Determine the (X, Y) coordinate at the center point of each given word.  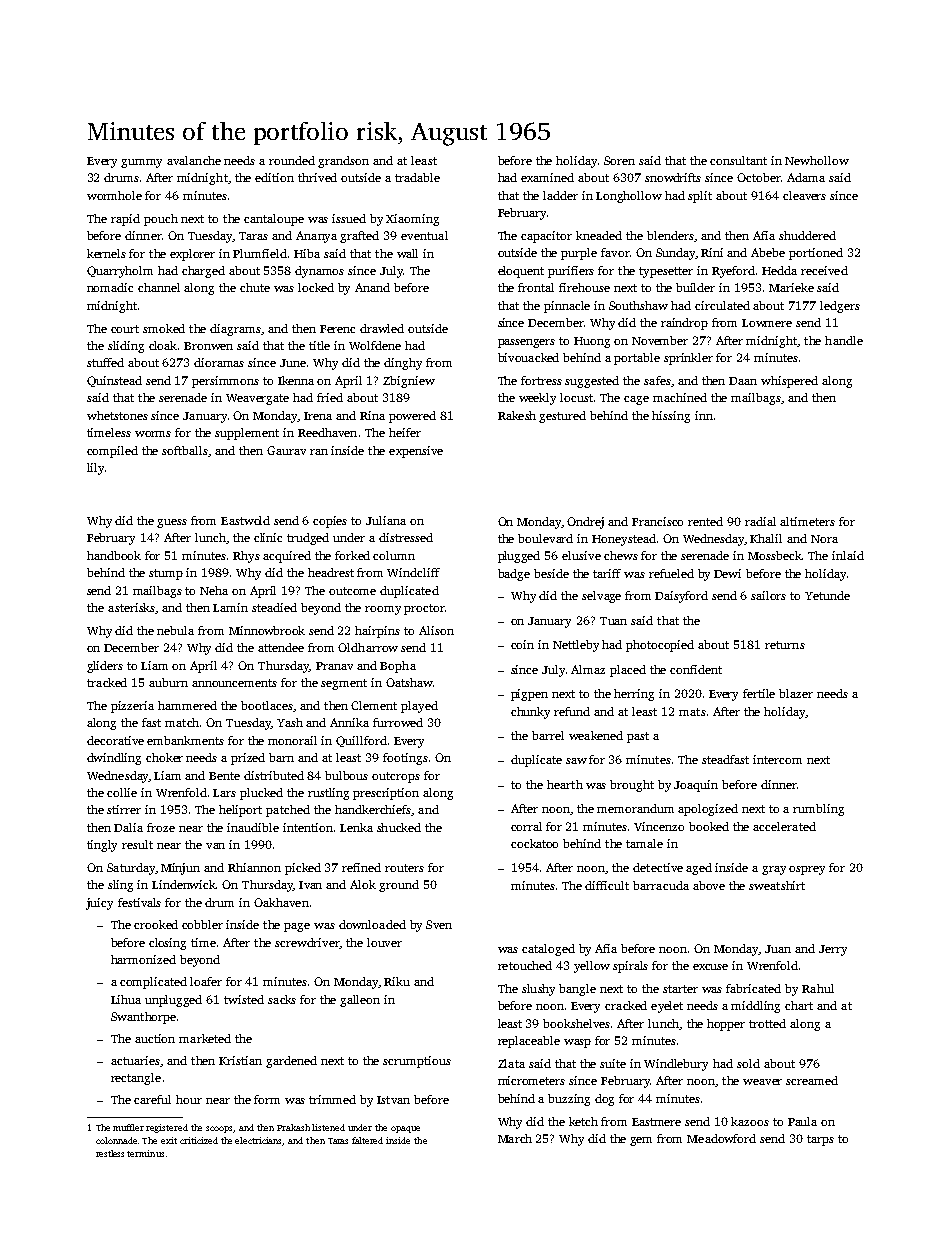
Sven (439, 924)
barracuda (661, 885)
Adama (806, 177)
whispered (789, 382)
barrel (548, 735)
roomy (383, 610)
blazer (796, 693)
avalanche (194, 160)
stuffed (105, 362)
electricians (259, 1141)
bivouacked (528, 357)
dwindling (114, 759)
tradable (417, 177)
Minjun (180, 869)
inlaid (848, 555)
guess (172, 523)
